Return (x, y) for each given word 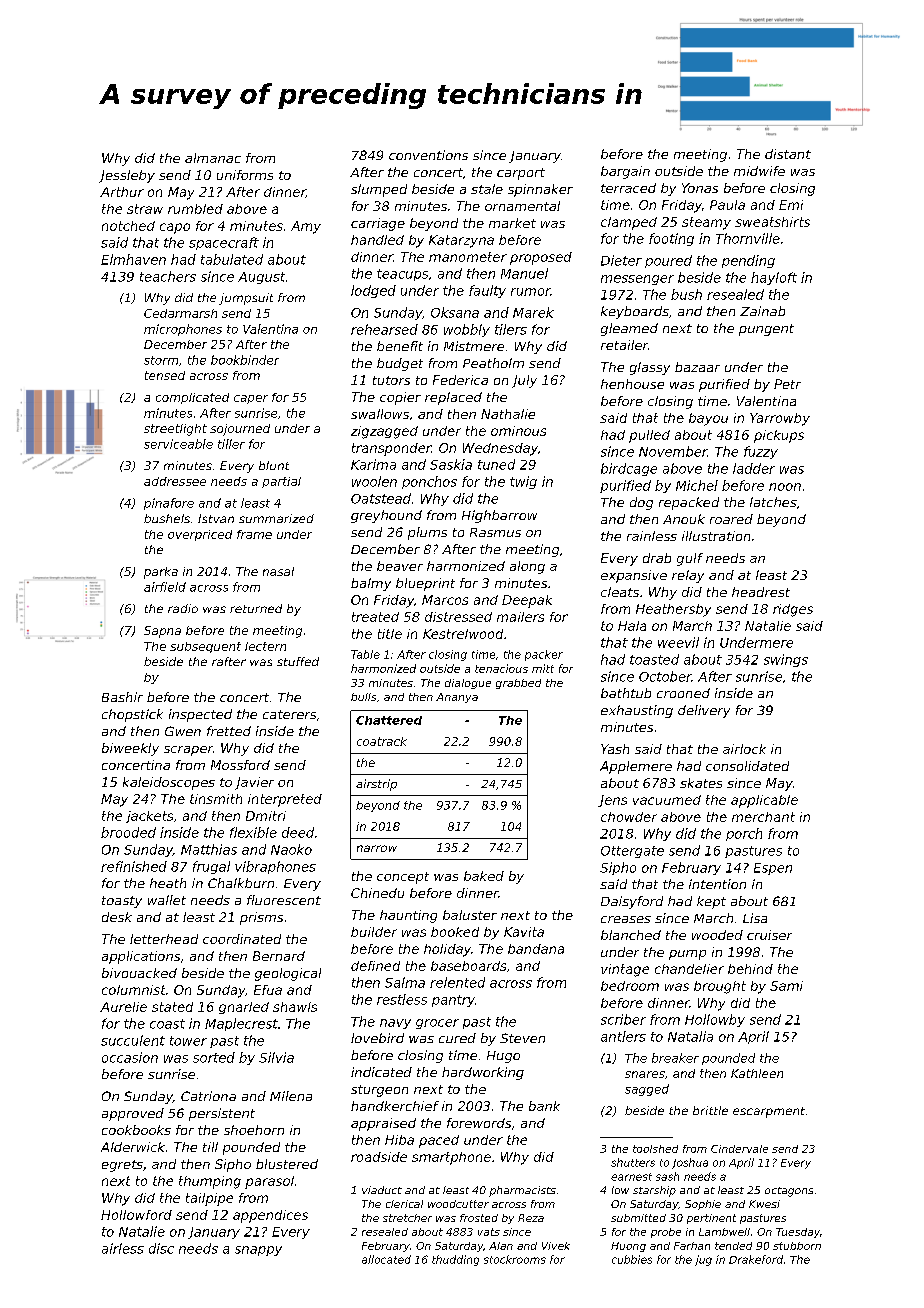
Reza (531, 1218)
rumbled (195, 209)
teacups (402, 275)
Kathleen (757, 1073)
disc (161, 1248)
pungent (766, 330)
